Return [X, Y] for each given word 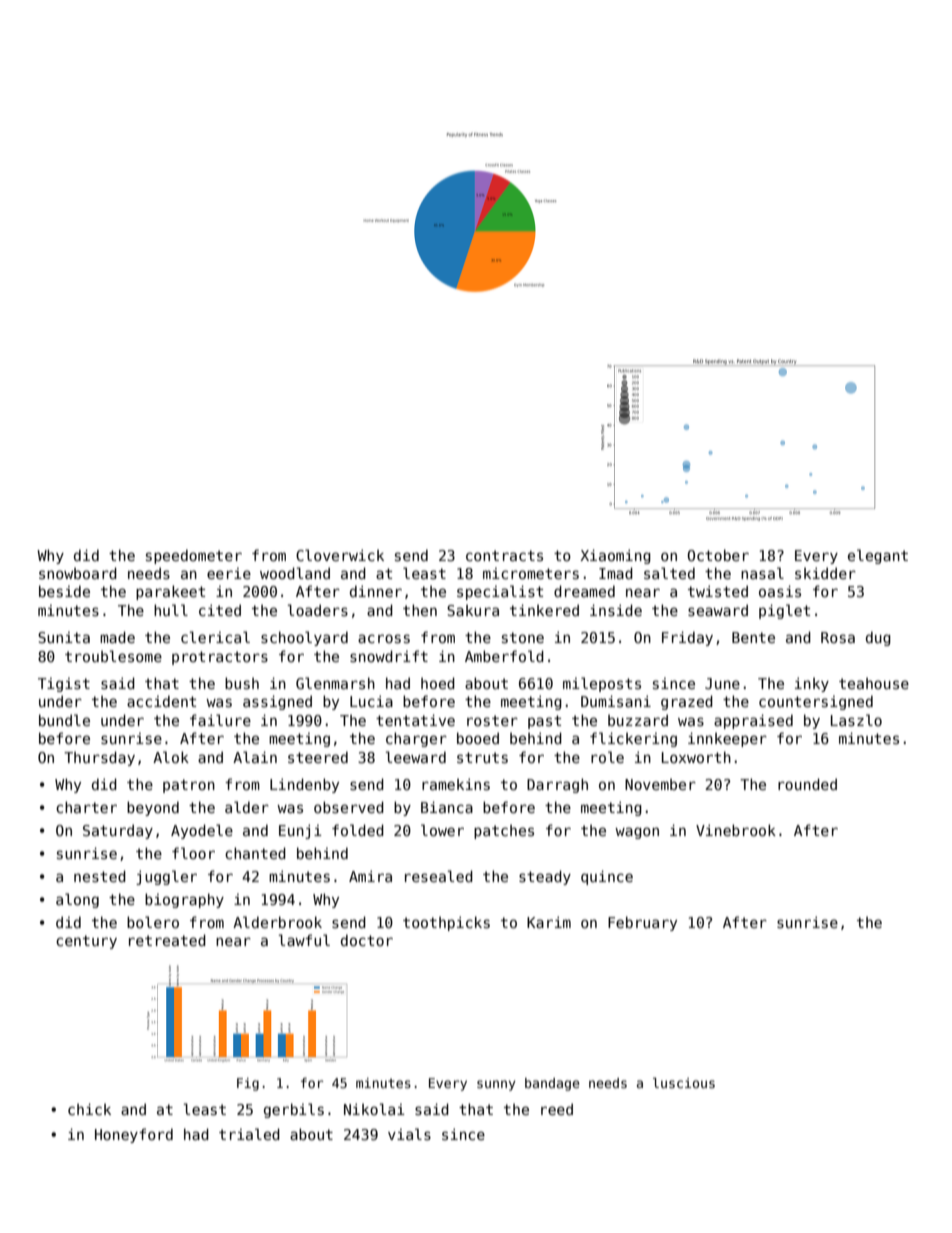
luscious [684, 1083]
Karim [549, 922]
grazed [687, 702]
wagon [637, 833]
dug [878, 638]
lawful [304, 940]
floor [193, 853]
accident [161, 701]
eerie [229, 573]
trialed [249, 1134]
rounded [807, 784]
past [544, 722]
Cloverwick [340, 555]
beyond [153, 808]
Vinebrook [736, 830]
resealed [439, 876]
